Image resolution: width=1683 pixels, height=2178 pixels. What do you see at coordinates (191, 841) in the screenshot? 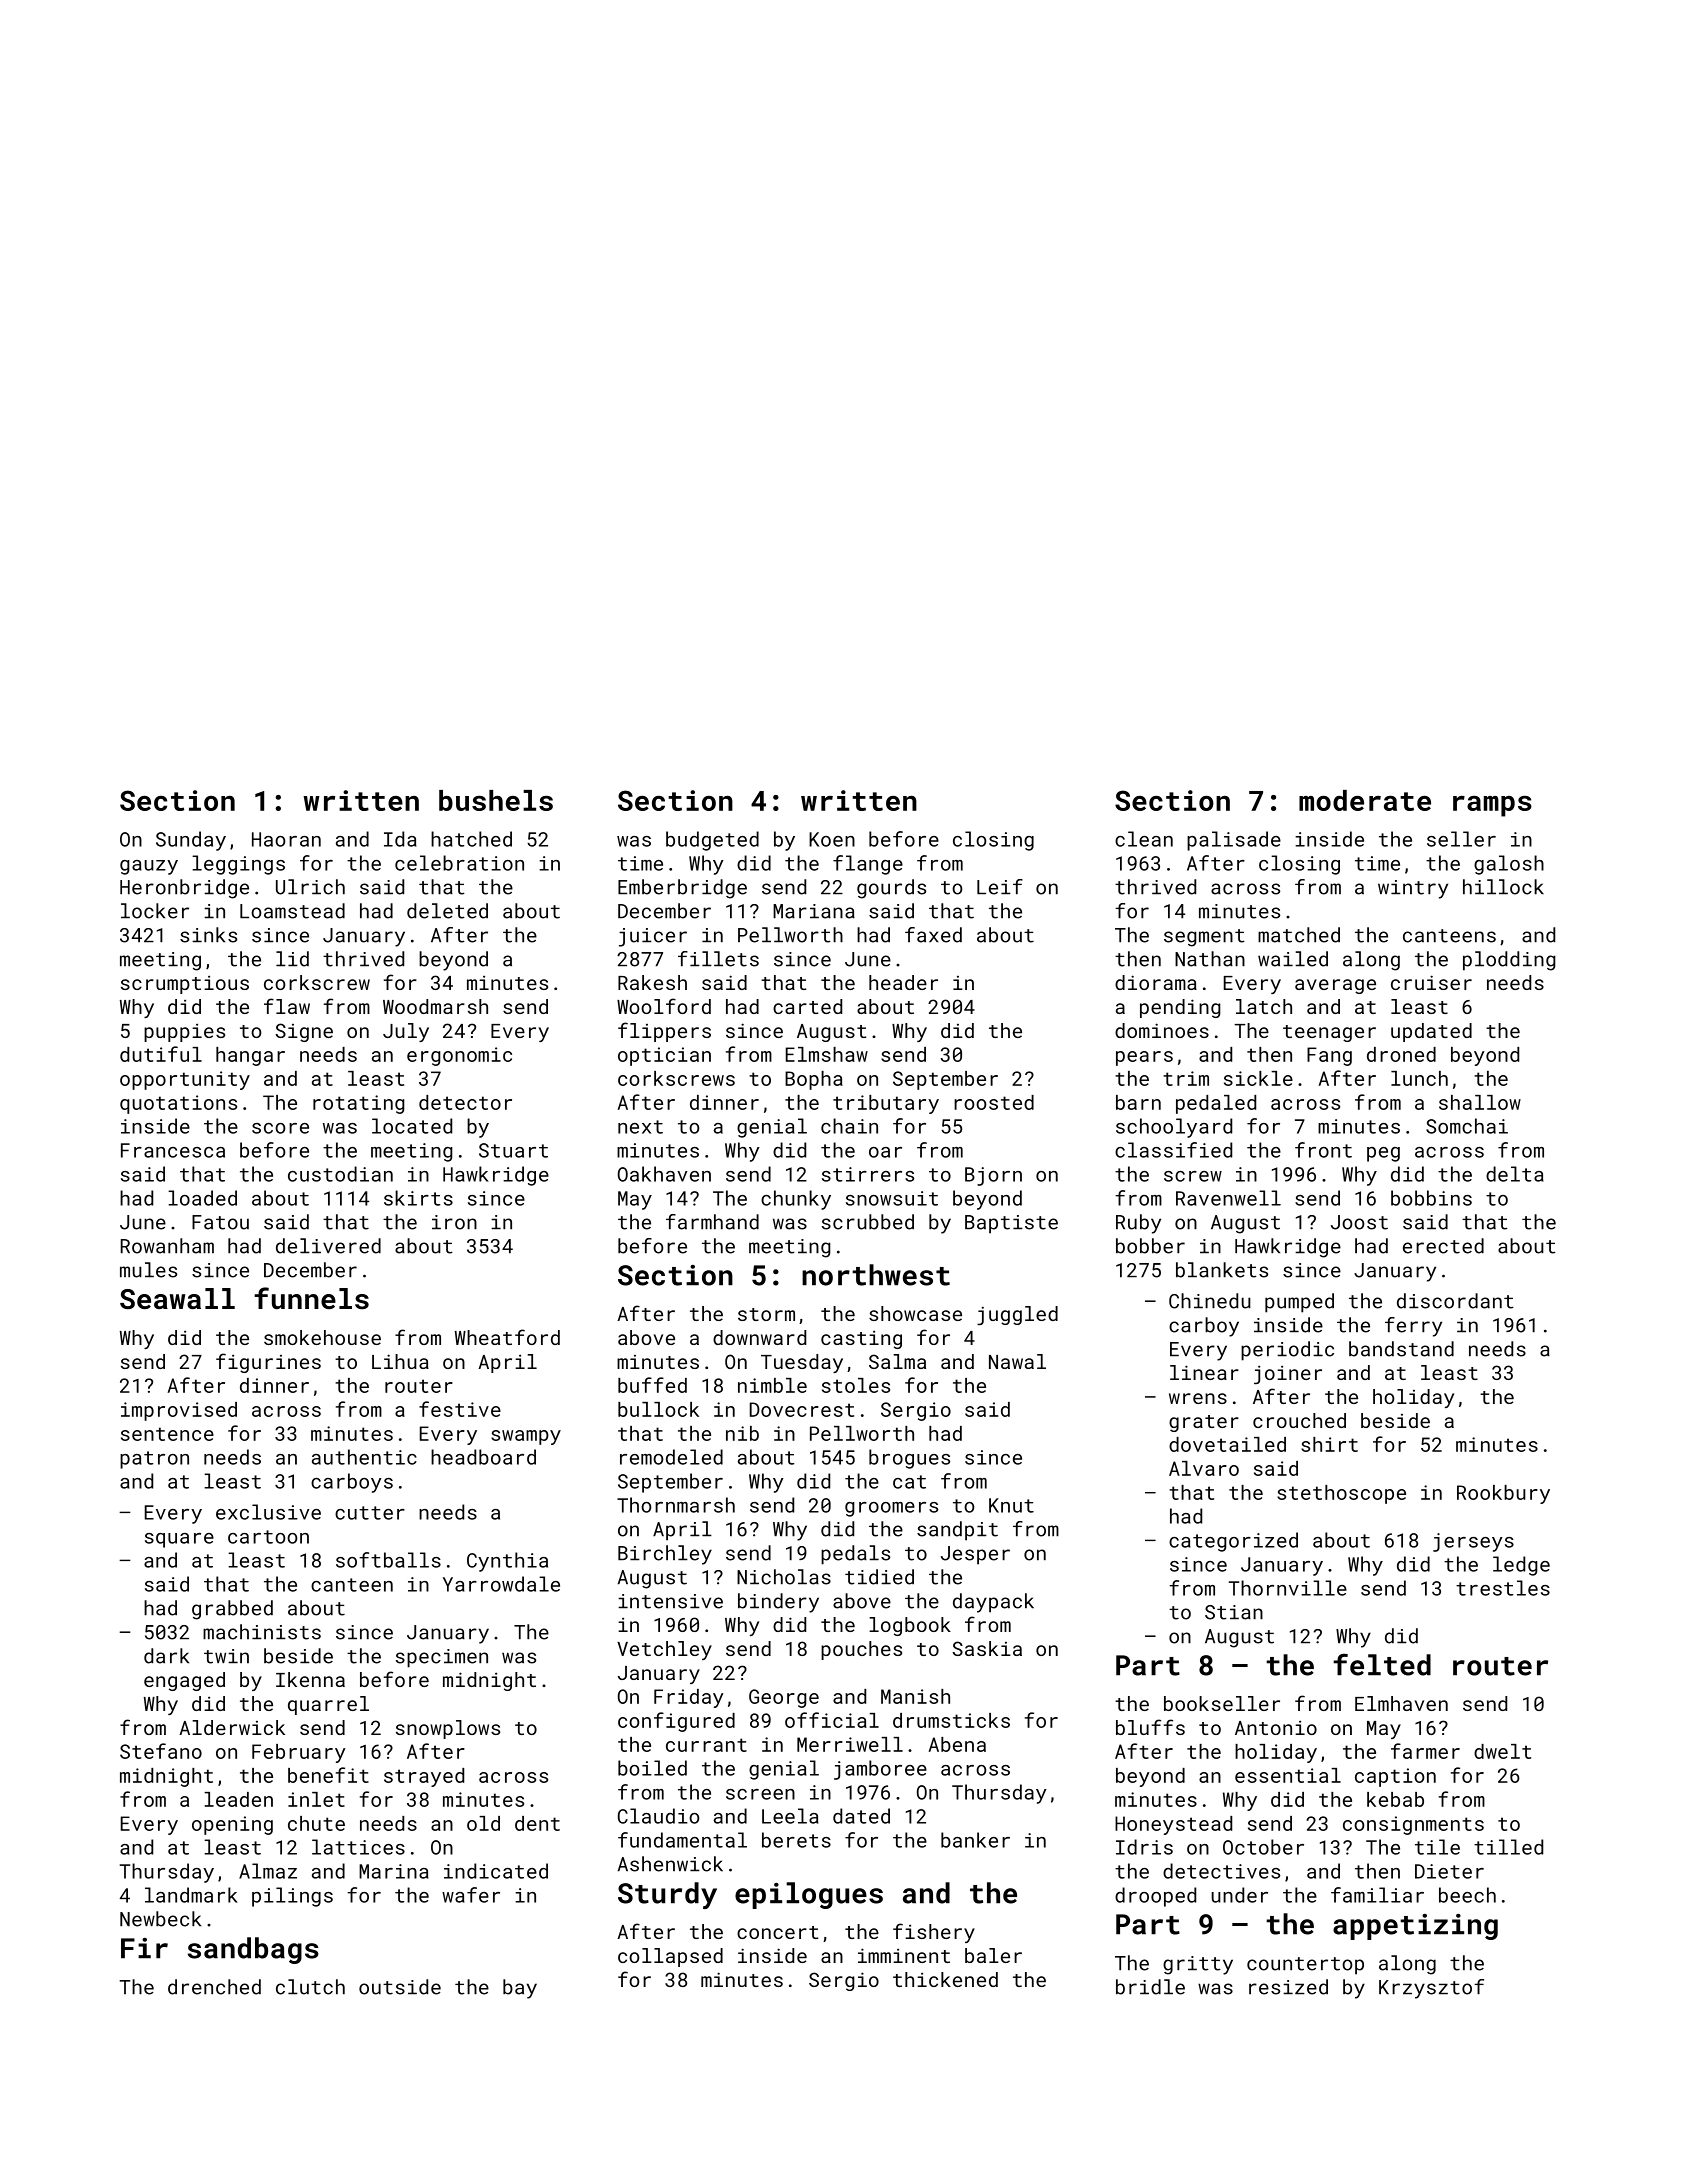
I see `Sunday` at bounding box center [191, 841].
